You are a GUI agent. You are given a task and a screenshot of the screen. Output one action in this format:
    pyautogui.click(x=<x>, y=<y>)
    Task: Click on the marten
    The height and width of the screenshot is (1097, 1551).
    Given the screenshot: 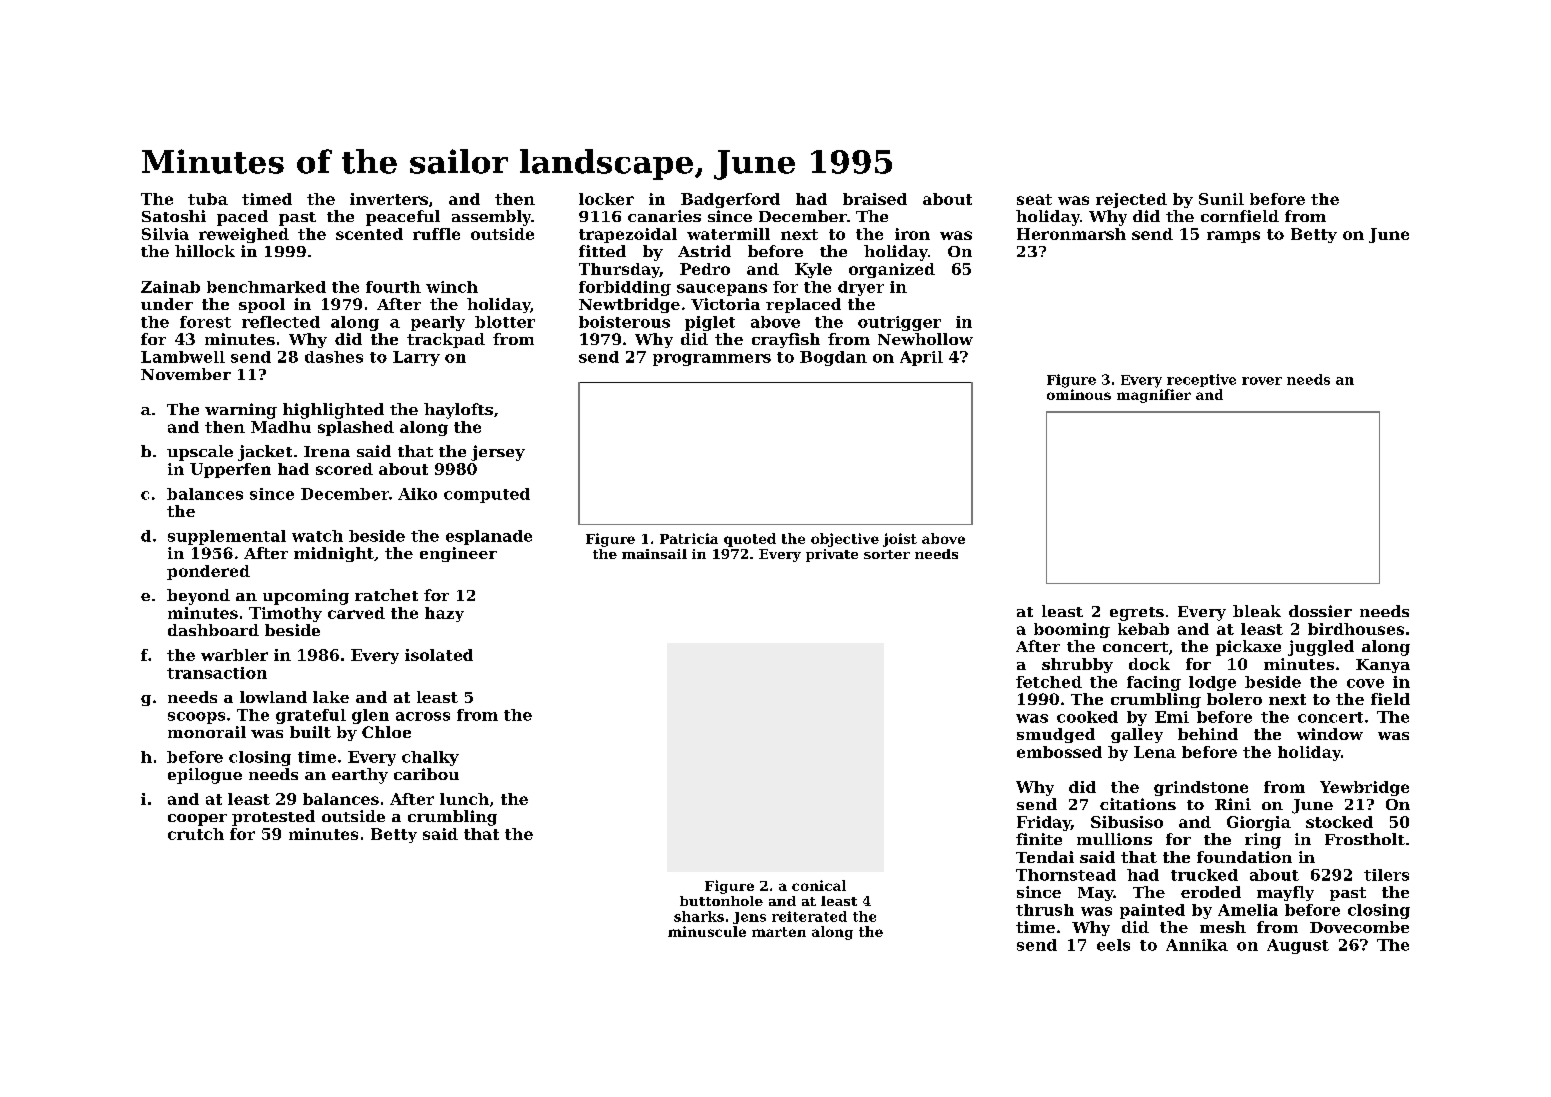 What is the action you would take?
    pyautogui.click(x=779, y=932)
